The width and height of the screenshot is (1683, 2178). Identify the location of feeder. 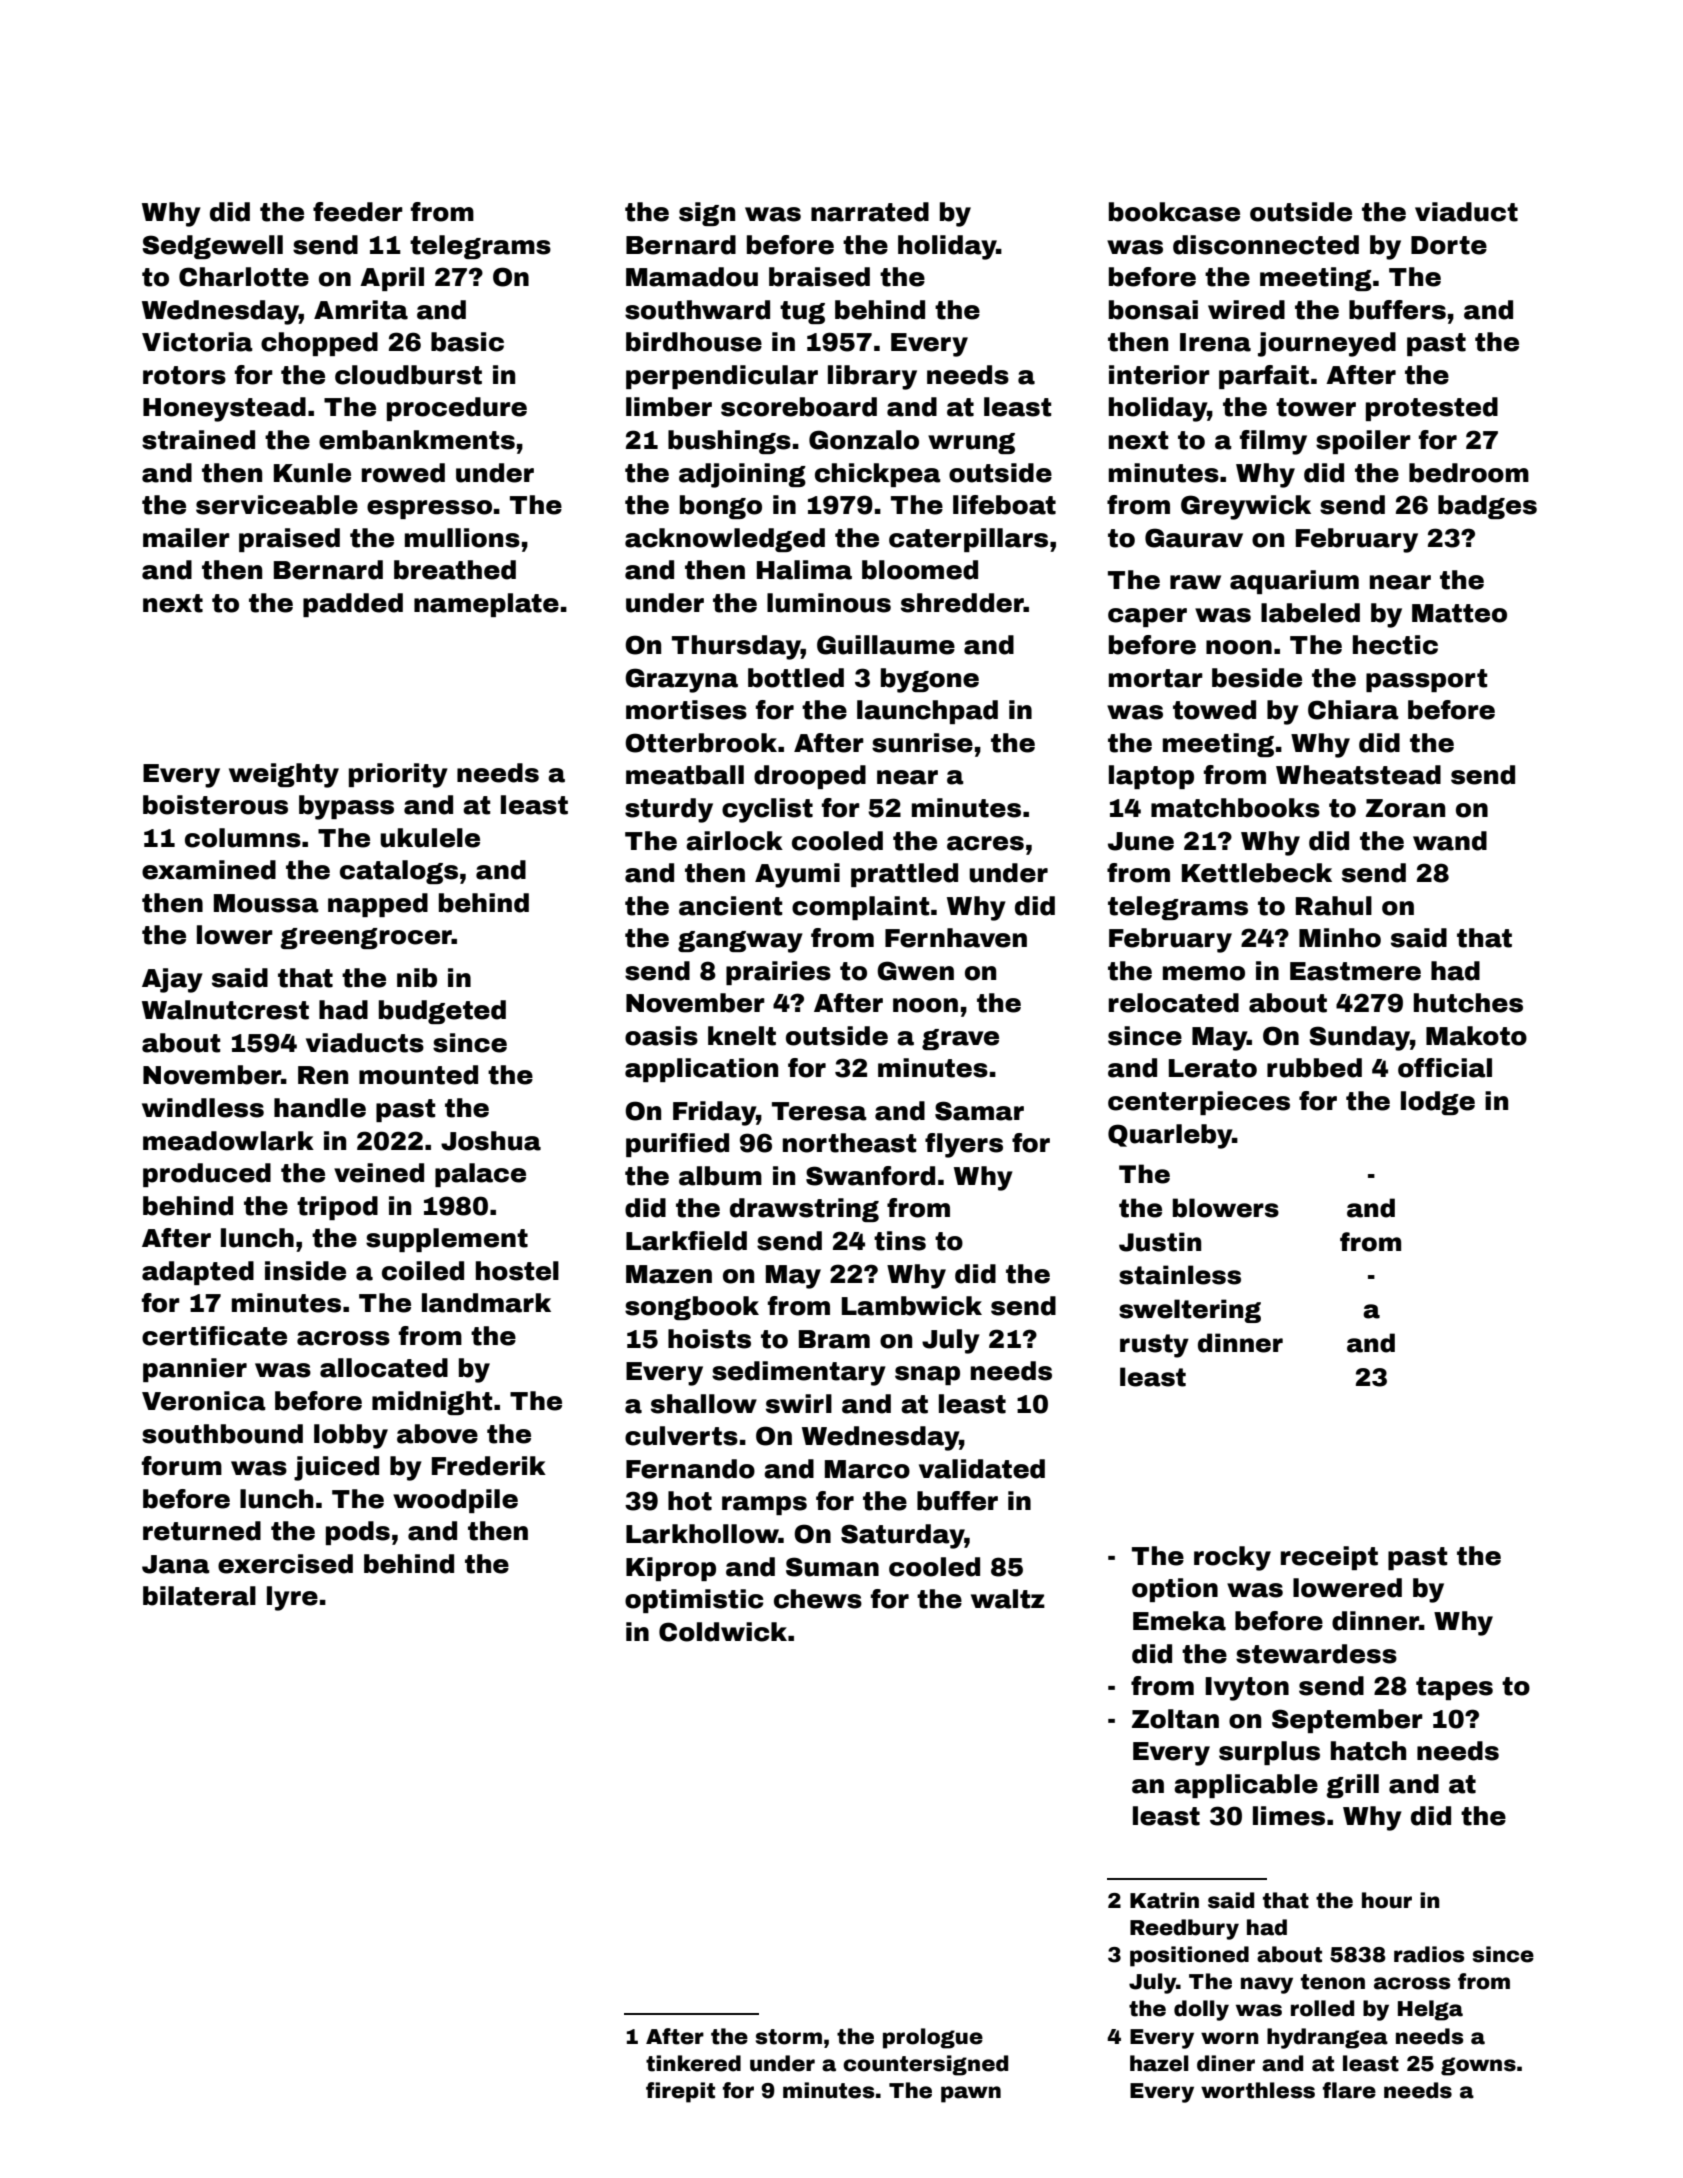
(358, 212).
